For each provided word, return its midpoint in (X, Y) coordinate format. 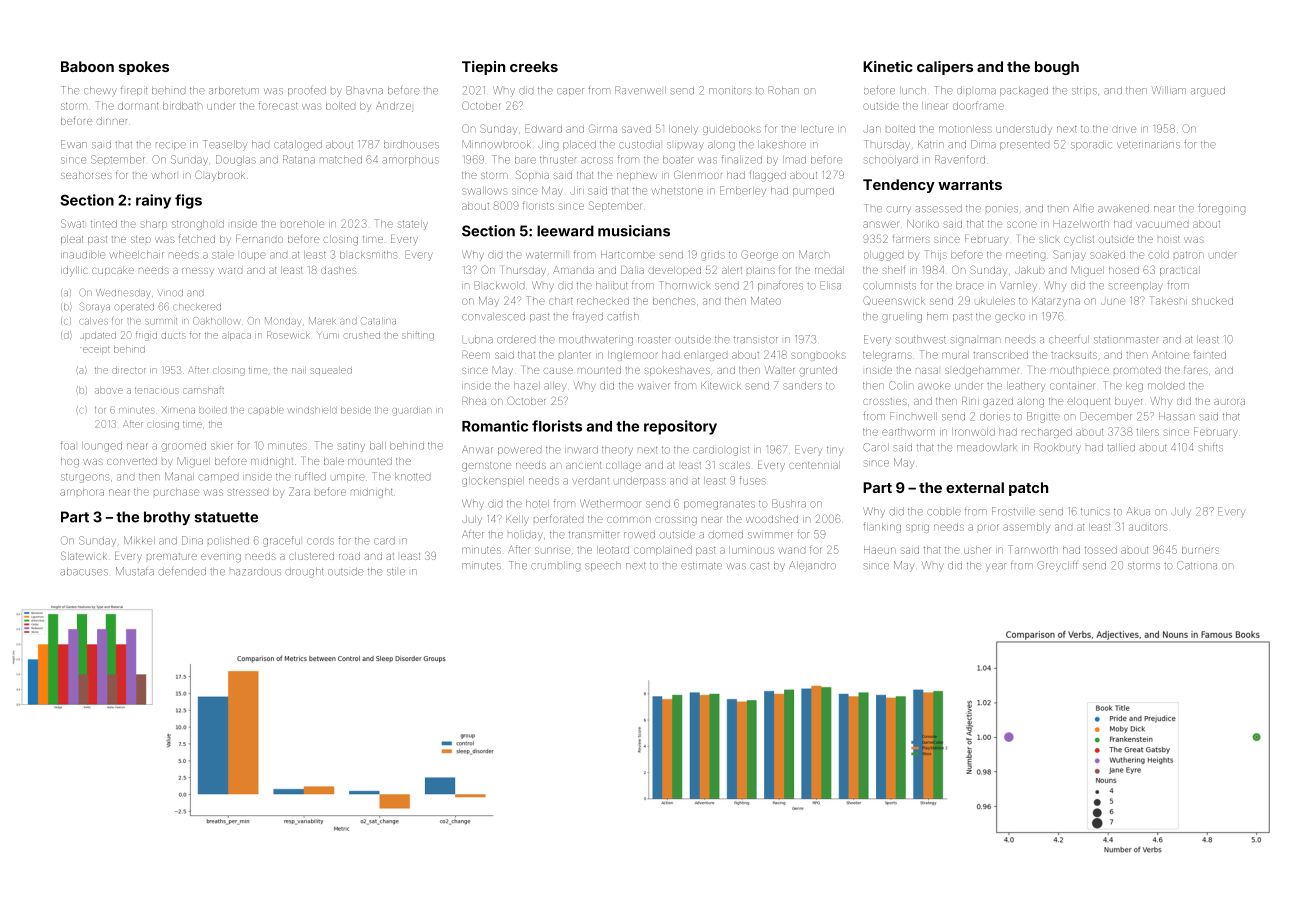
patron (1189, 255)
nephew (637, 177)
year (996, 567)
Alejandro (812, 566)
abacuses (84, 572)
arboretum (234, 91)
